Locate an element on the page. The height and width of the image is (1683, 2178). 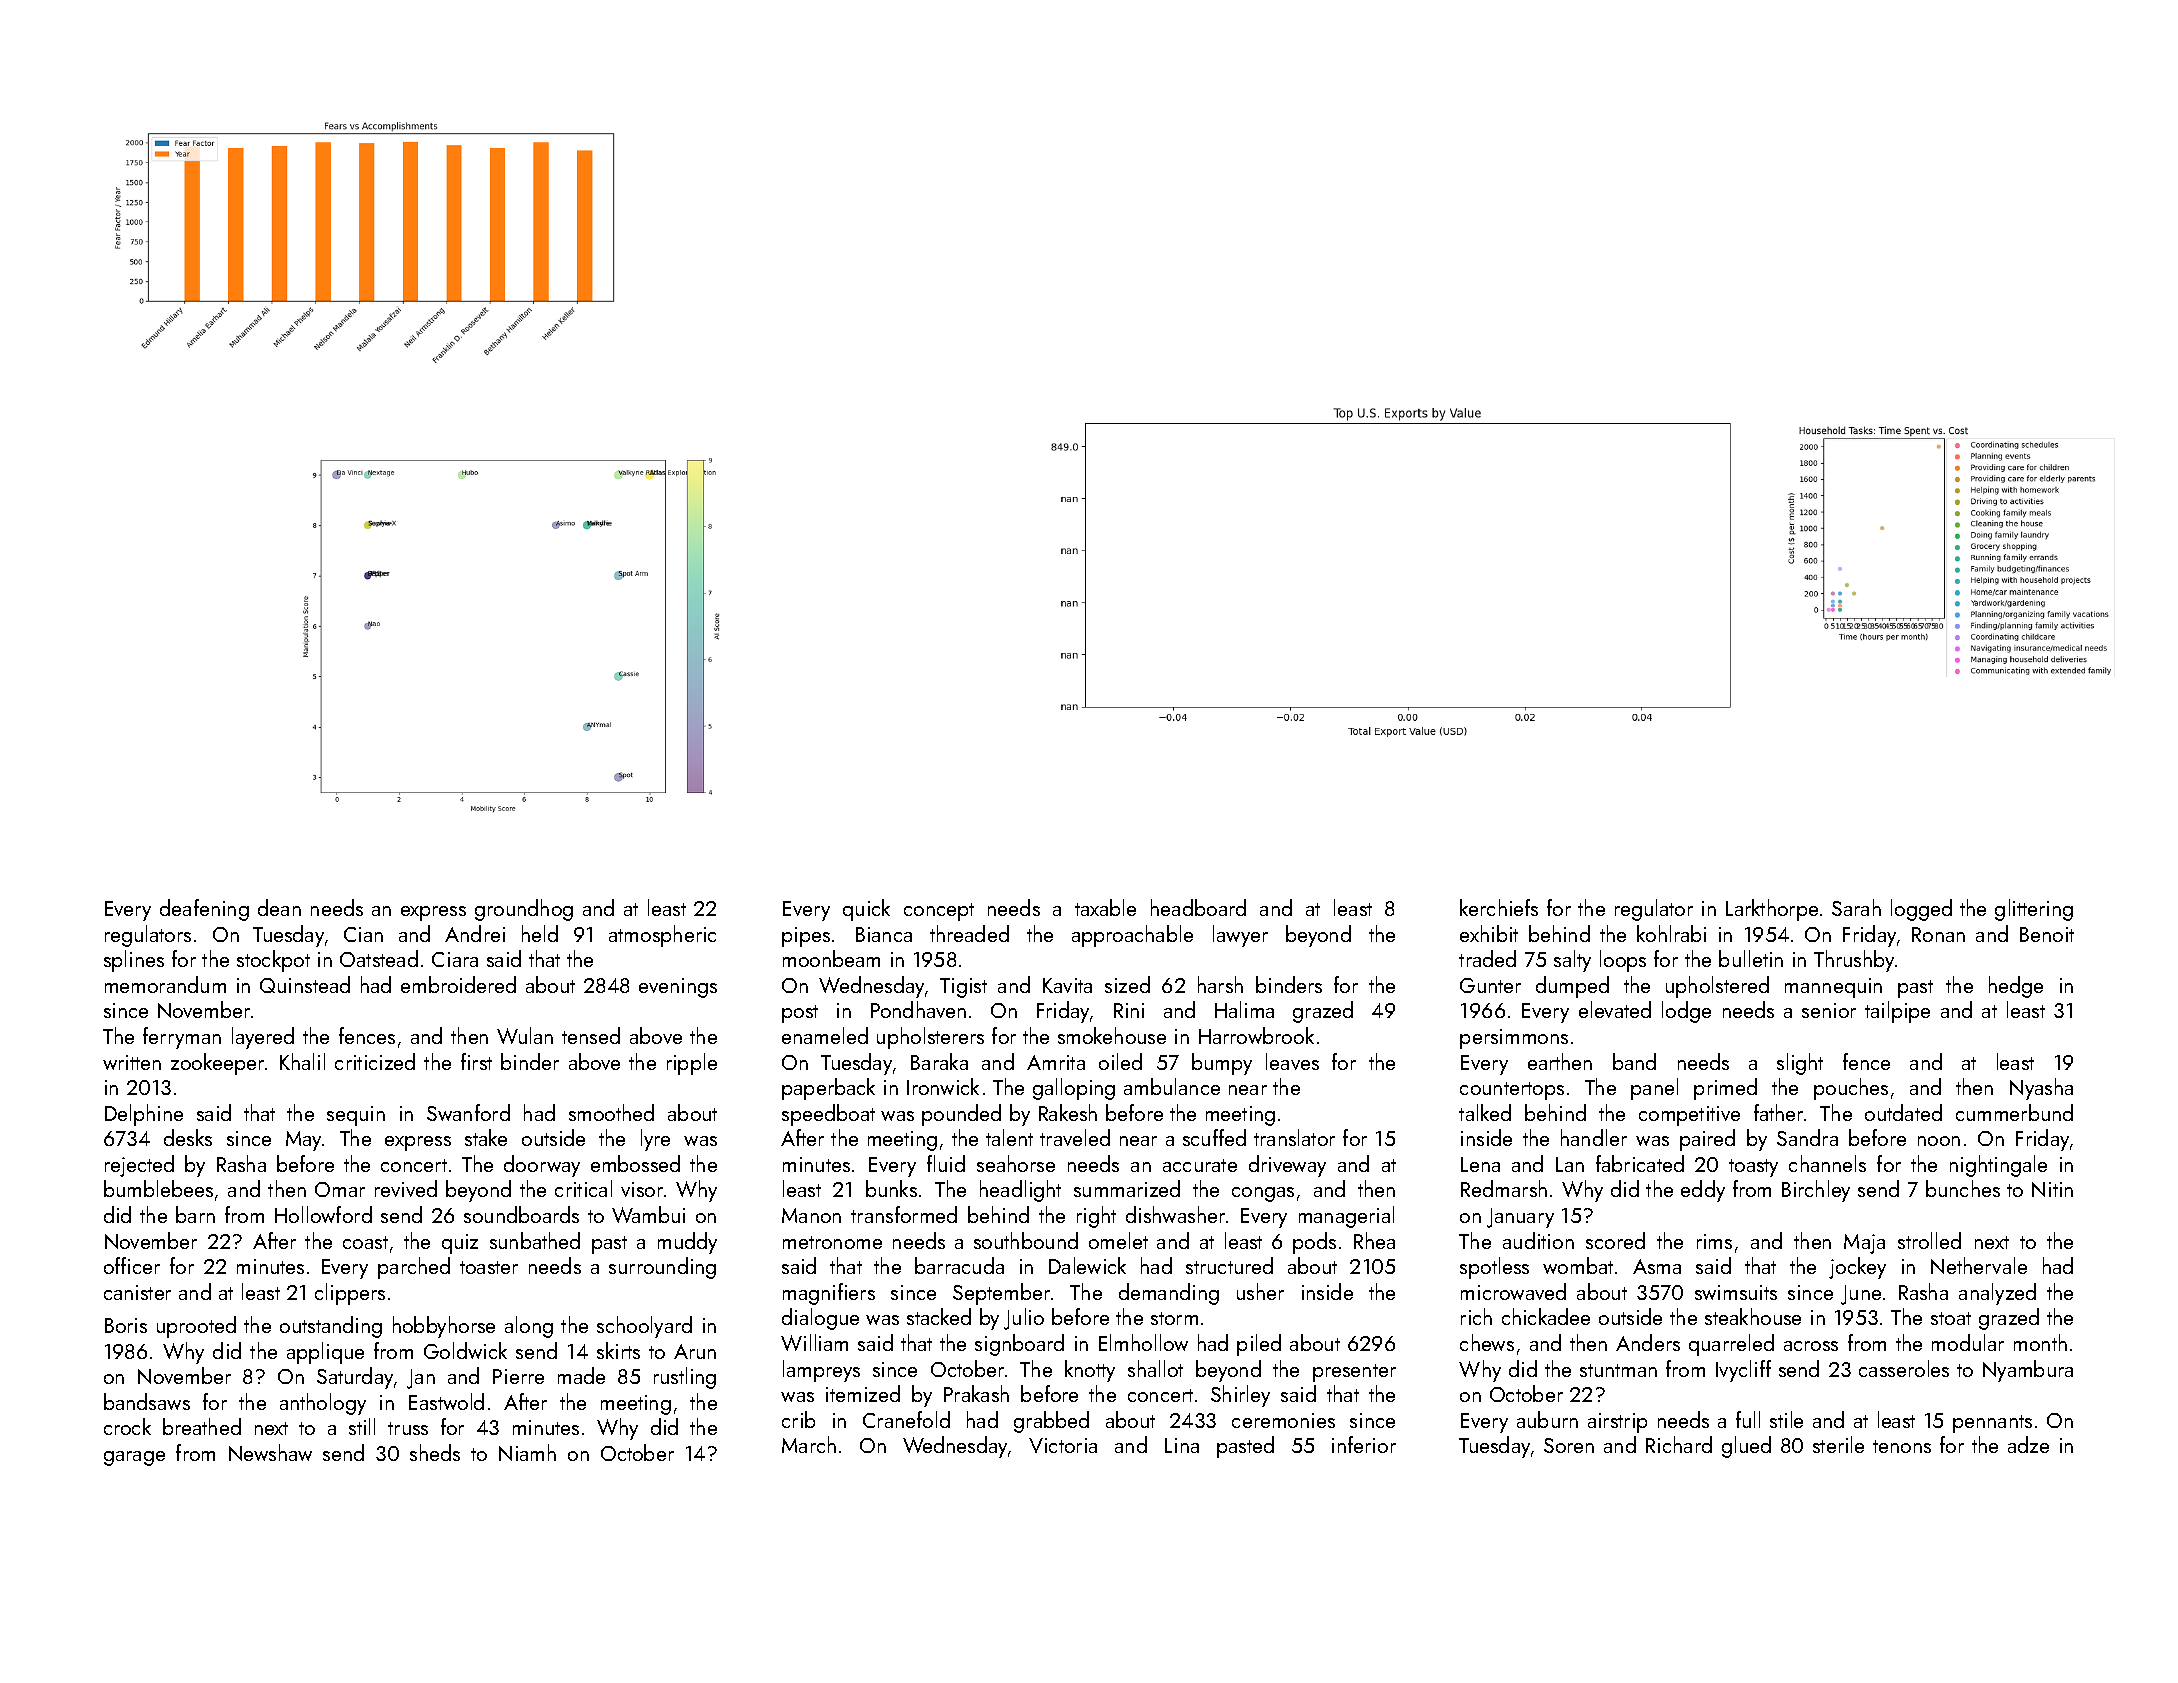
quick is located at coordinates (866, 910).
